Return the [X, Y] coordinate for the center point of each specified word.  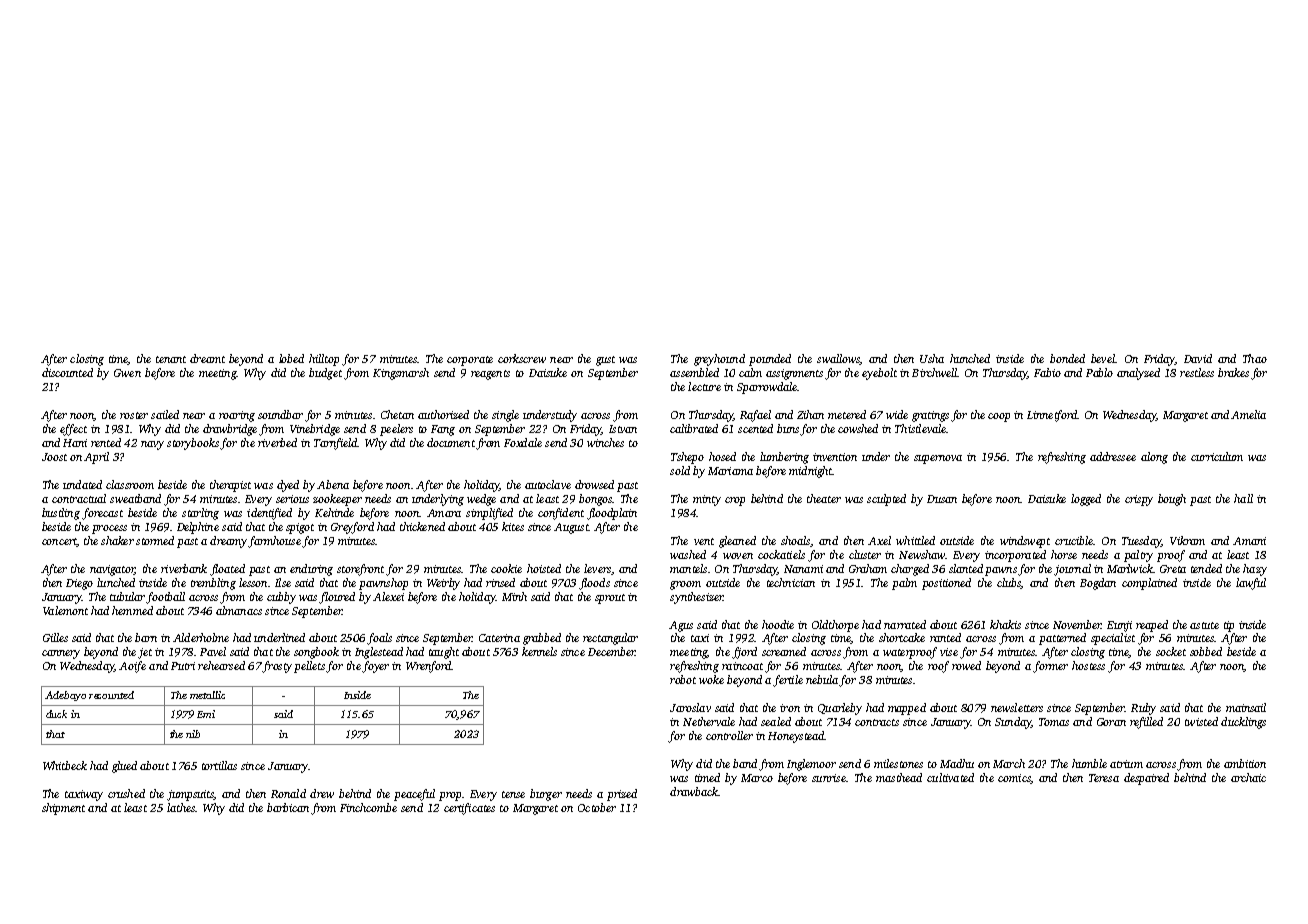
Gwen [127, 373]
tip [1229, 626]
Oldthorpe [835, 626]
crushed [126, 793]
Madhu [957, 763]
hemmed [132, 610]
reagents [490, 375]
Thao [1255, 358]
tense [513, 794]
